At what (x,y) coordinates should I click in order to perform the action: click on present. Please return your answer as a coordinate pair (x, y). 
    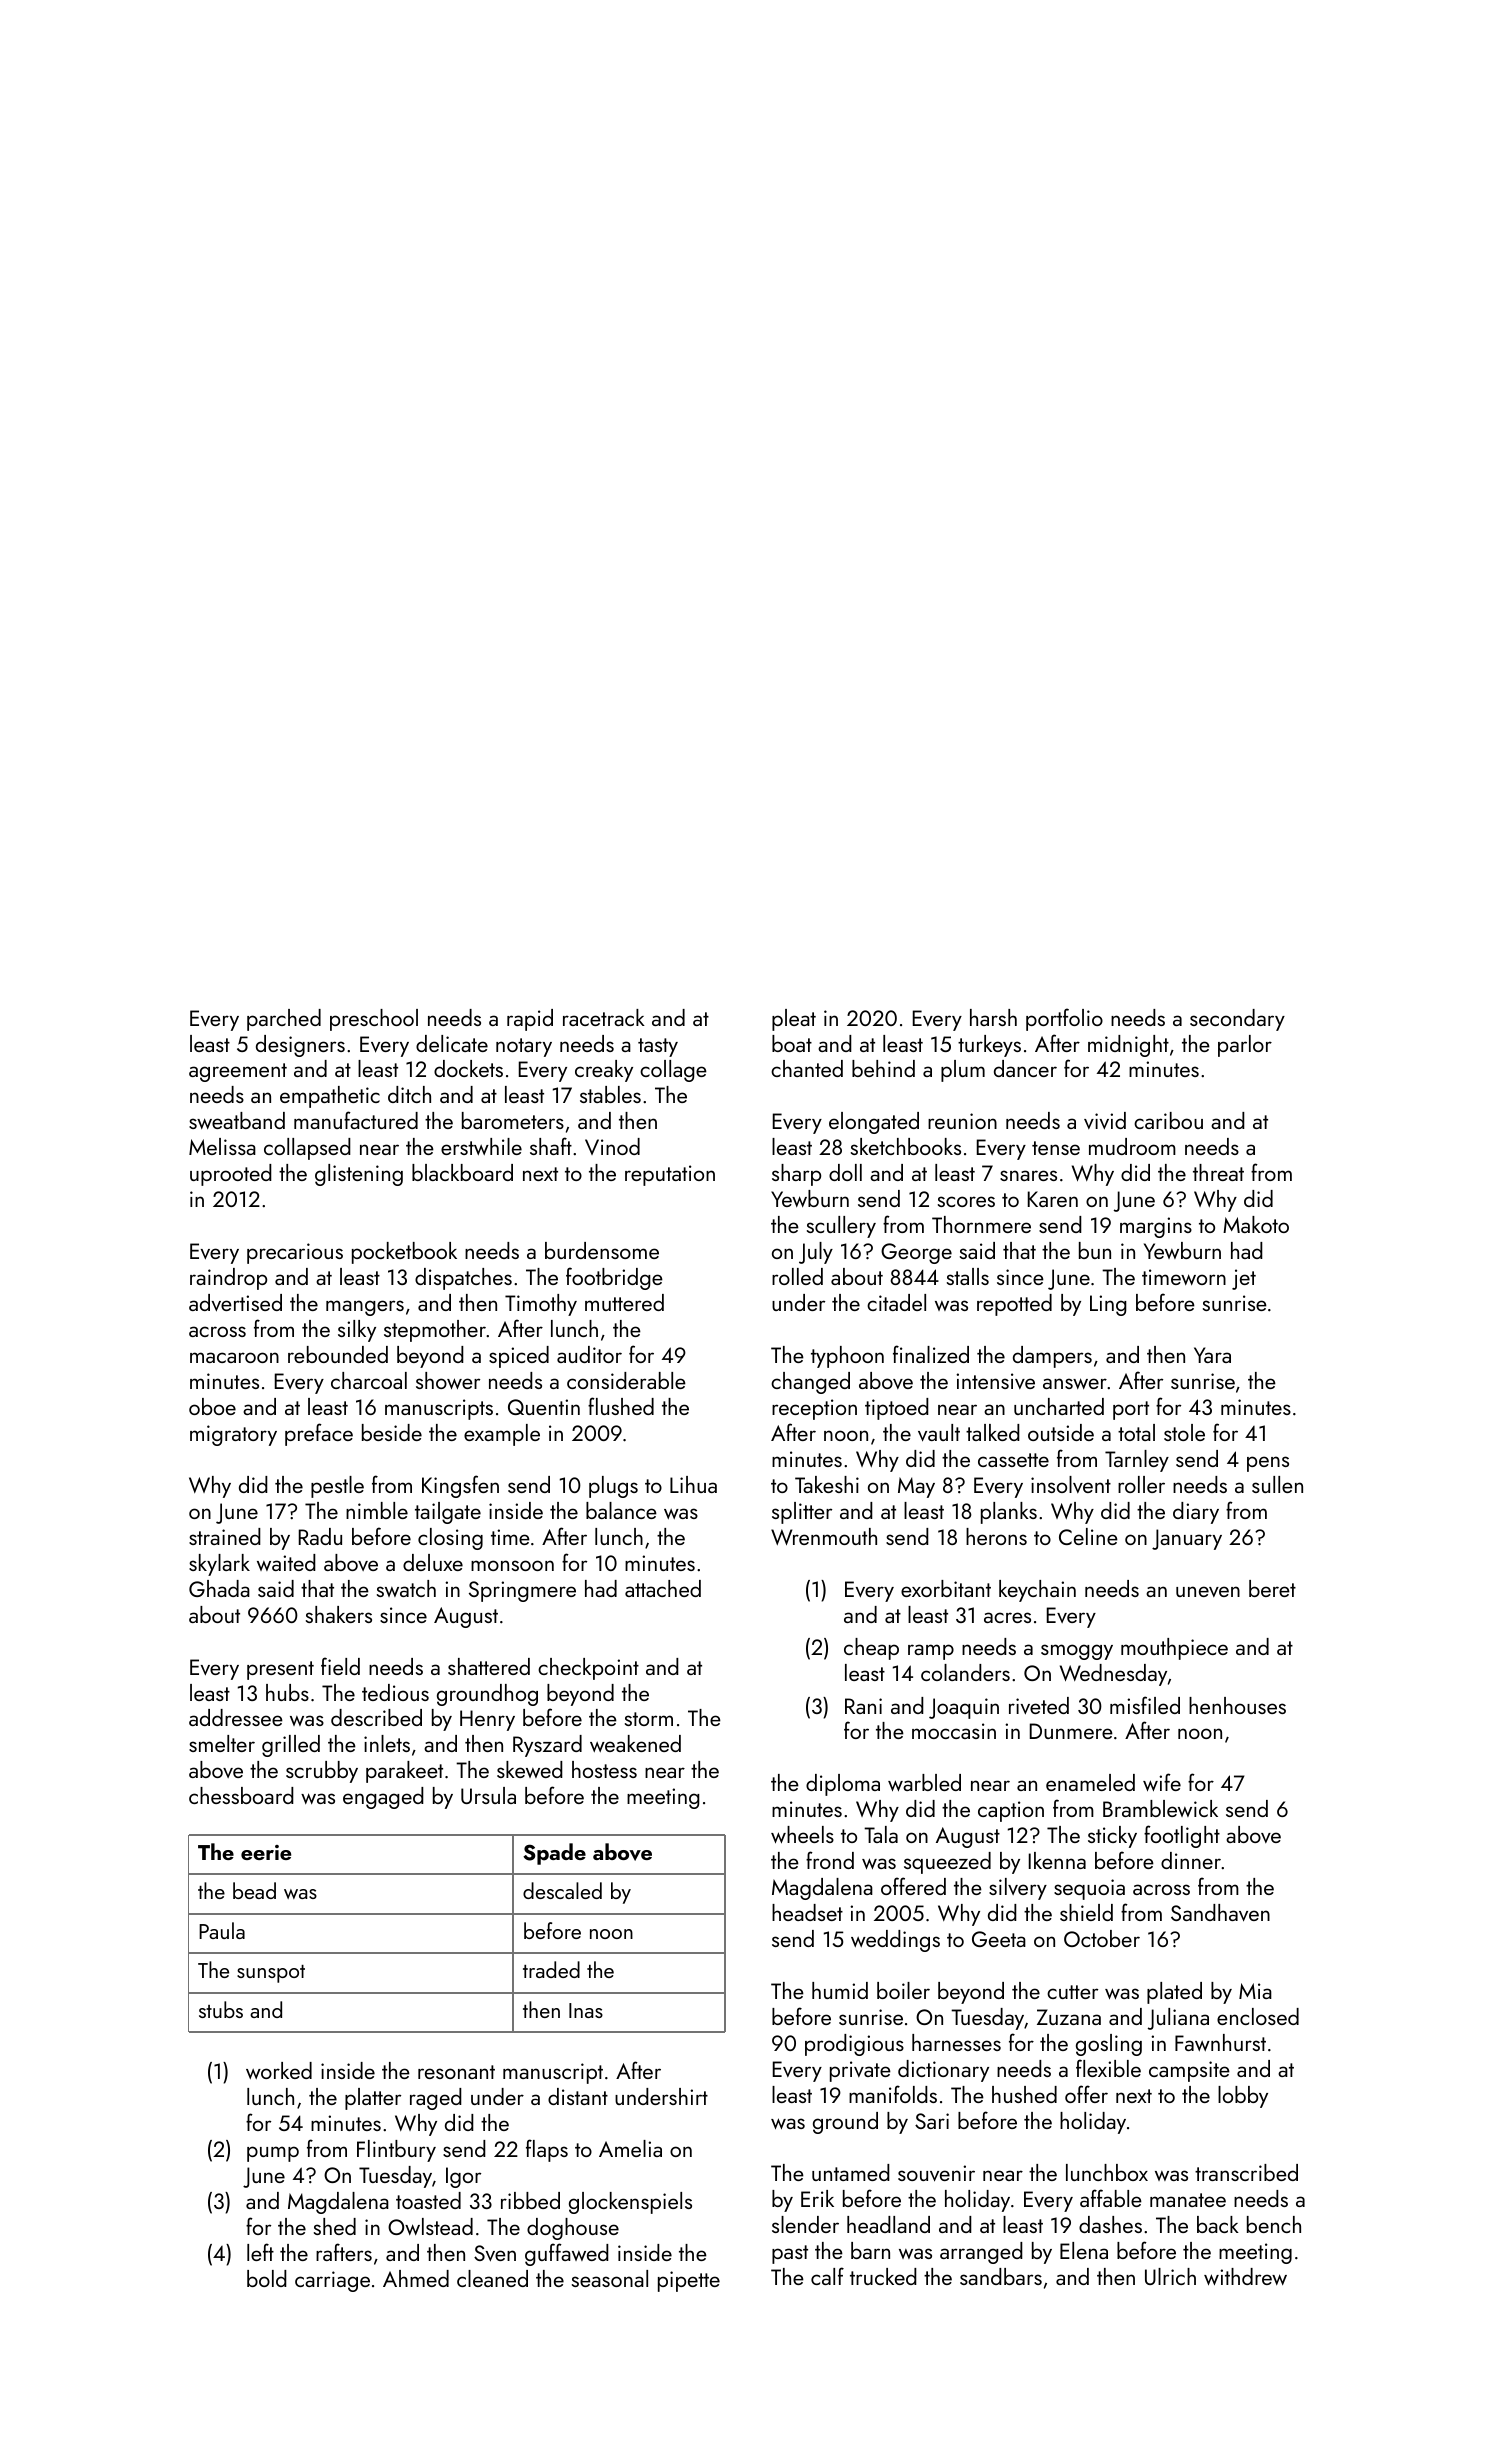
    Looking at the image, I should click on (280, 1670).
